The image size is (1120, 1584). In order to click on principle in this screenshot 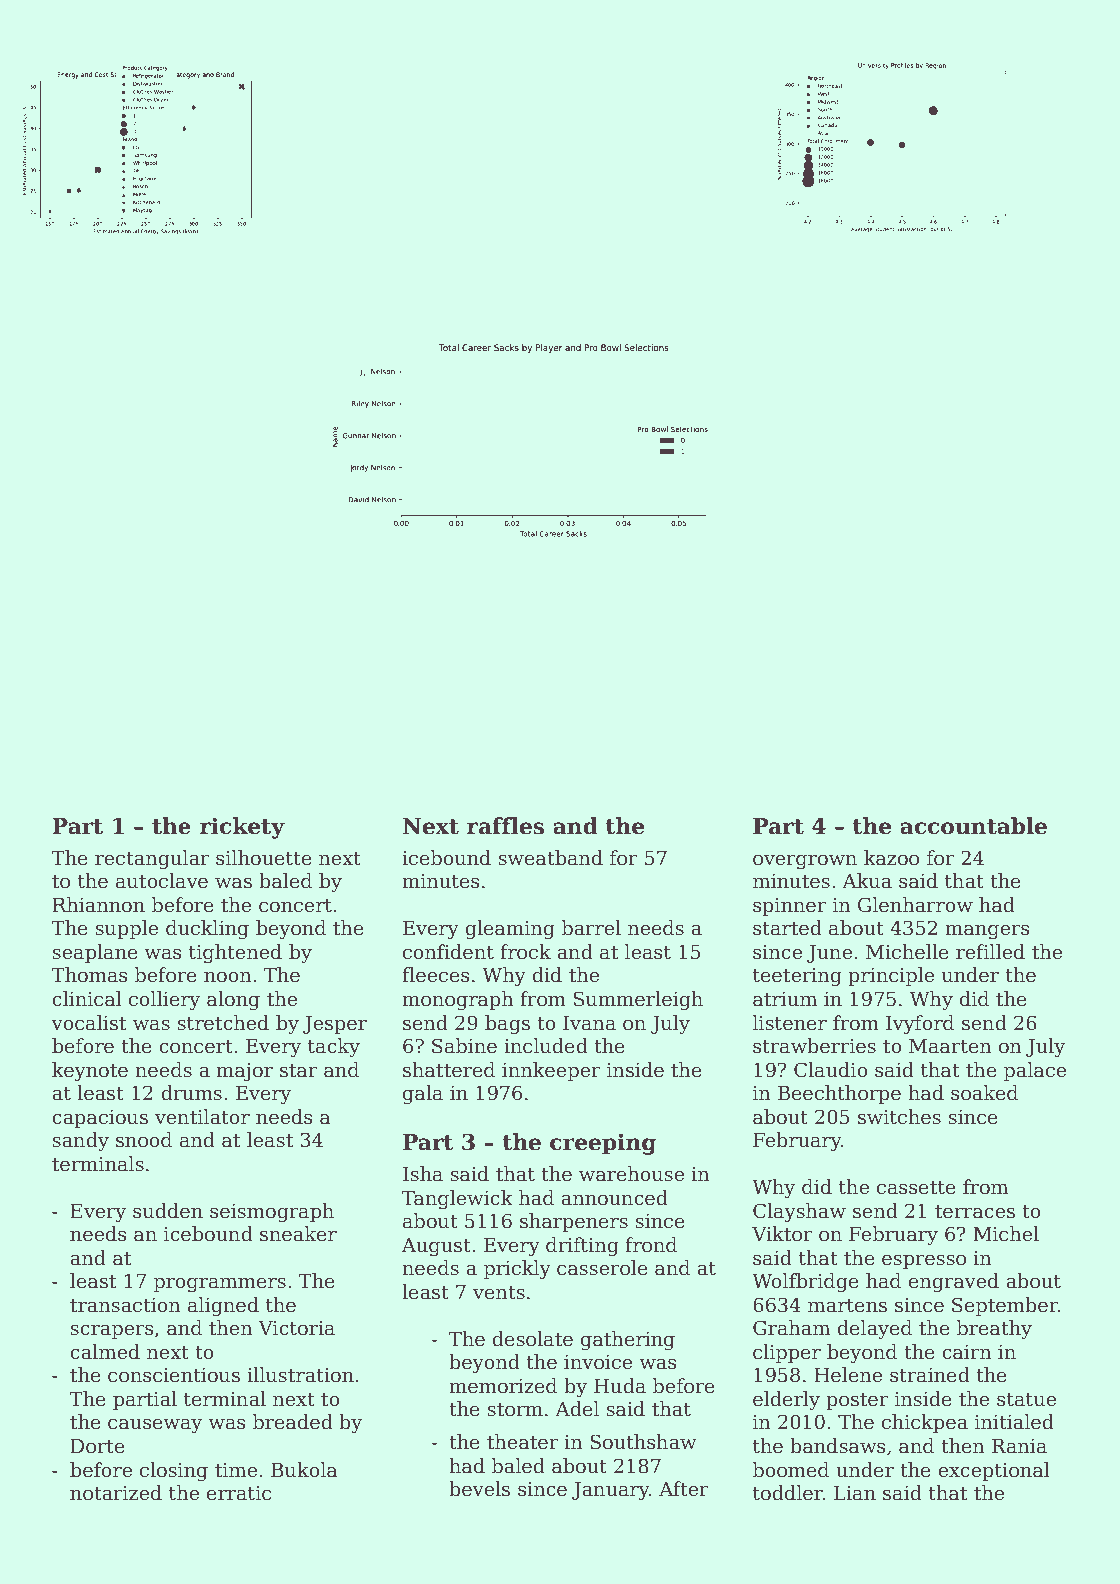, I will do `click(891, 976)`.
